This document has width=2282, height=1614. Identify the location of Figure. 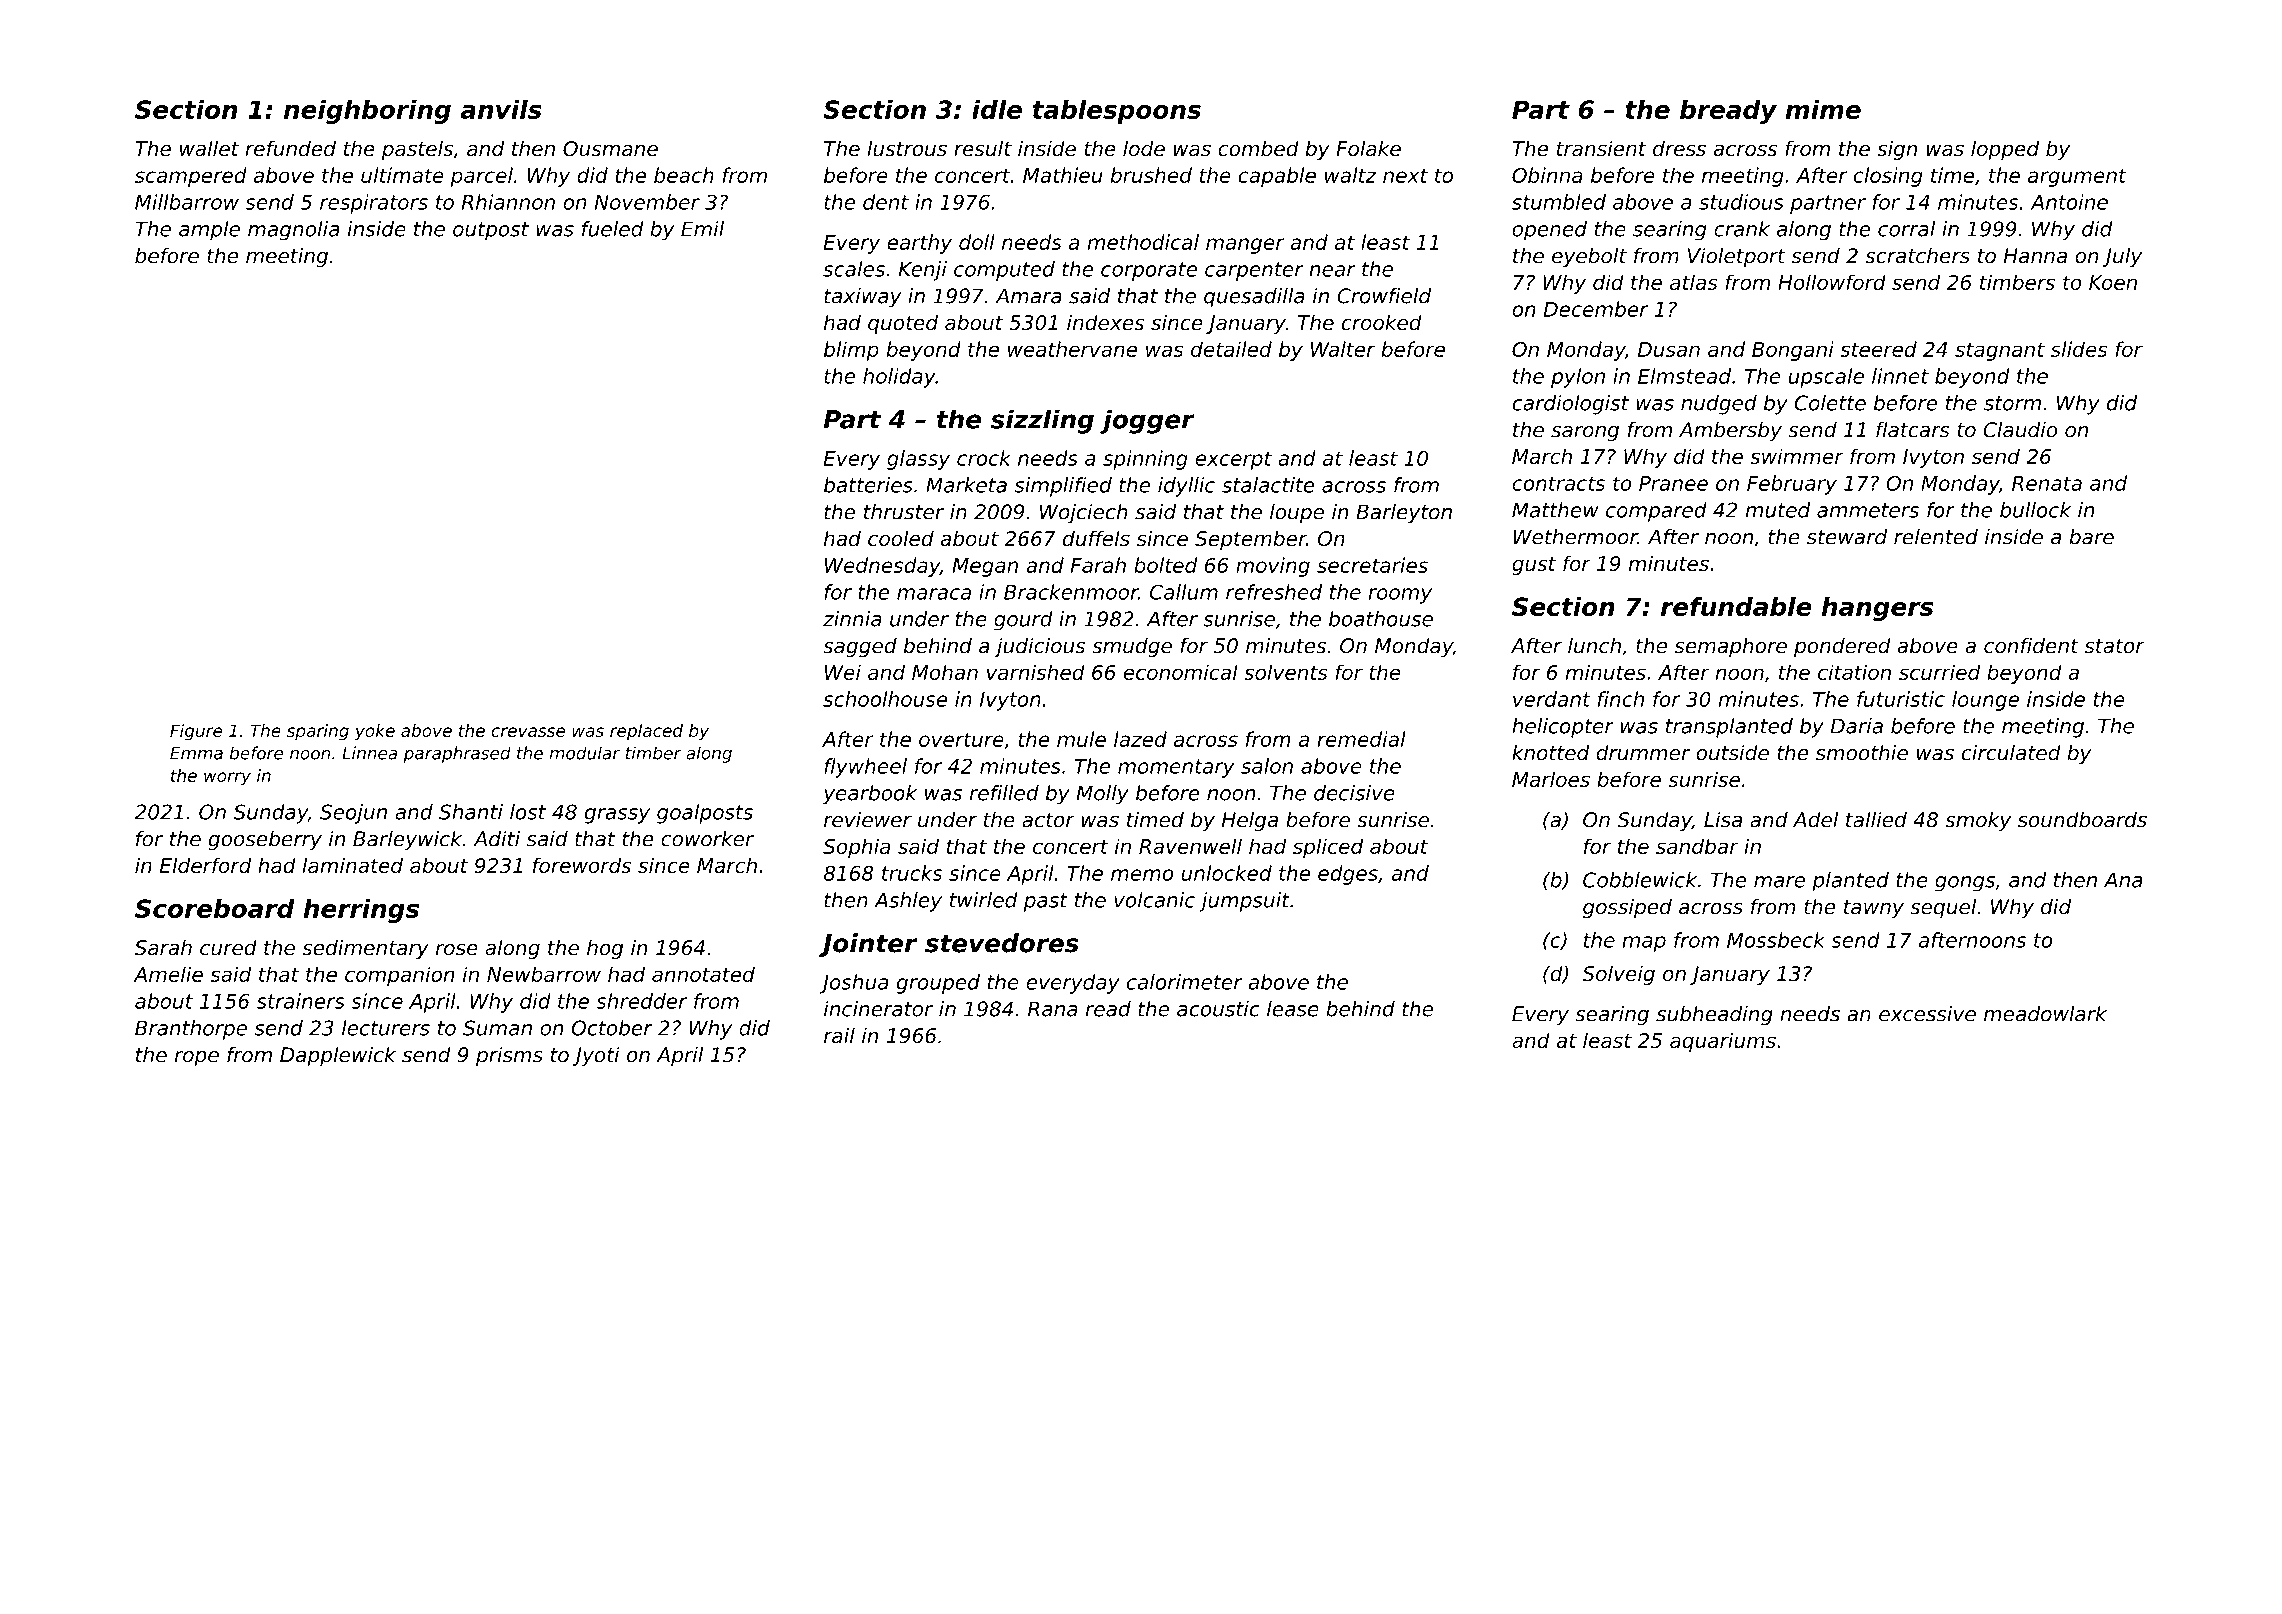
(196, 732).
